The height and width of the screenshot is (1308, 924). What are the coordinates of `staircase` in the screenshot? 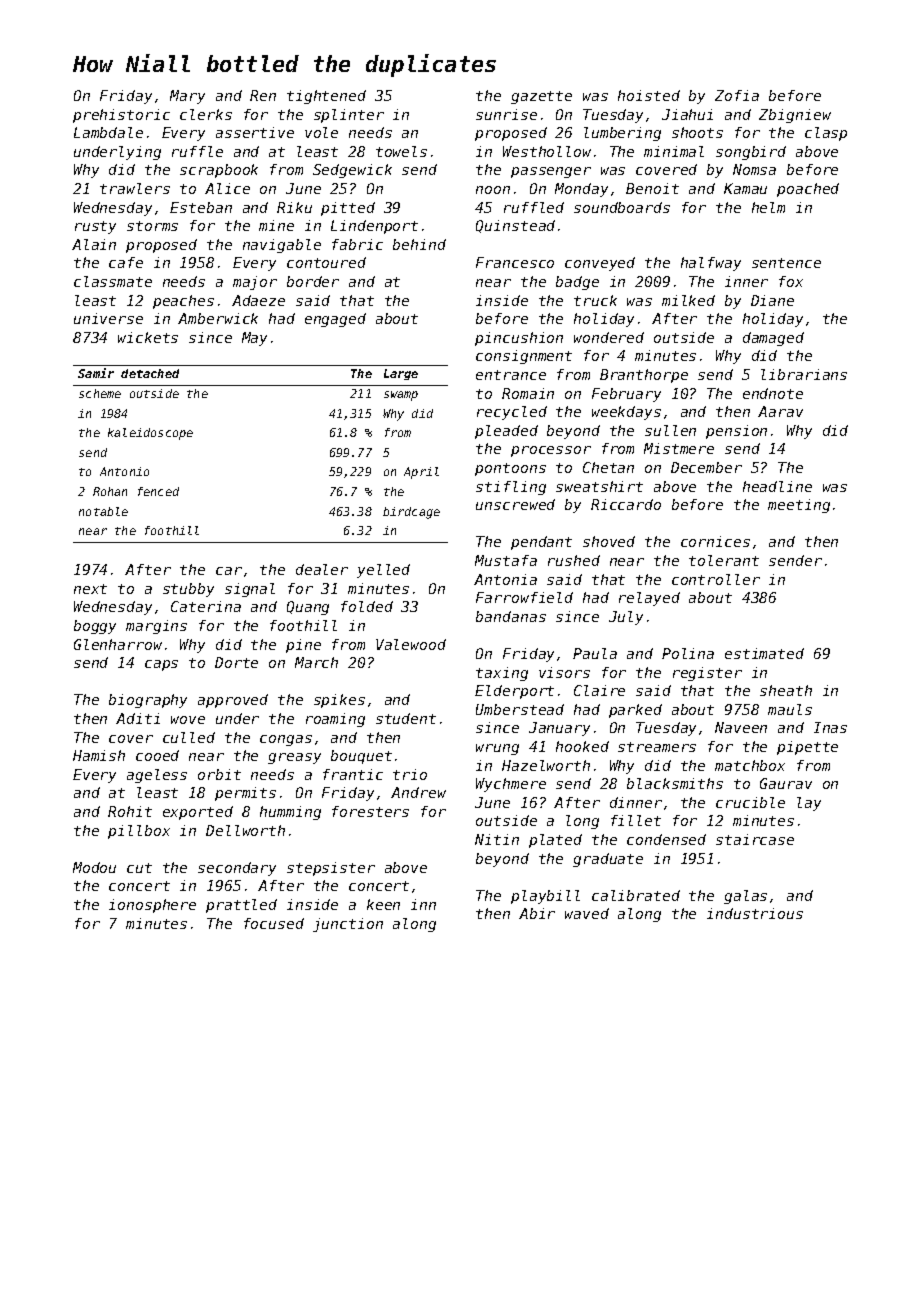 It's located at (755, 839).
